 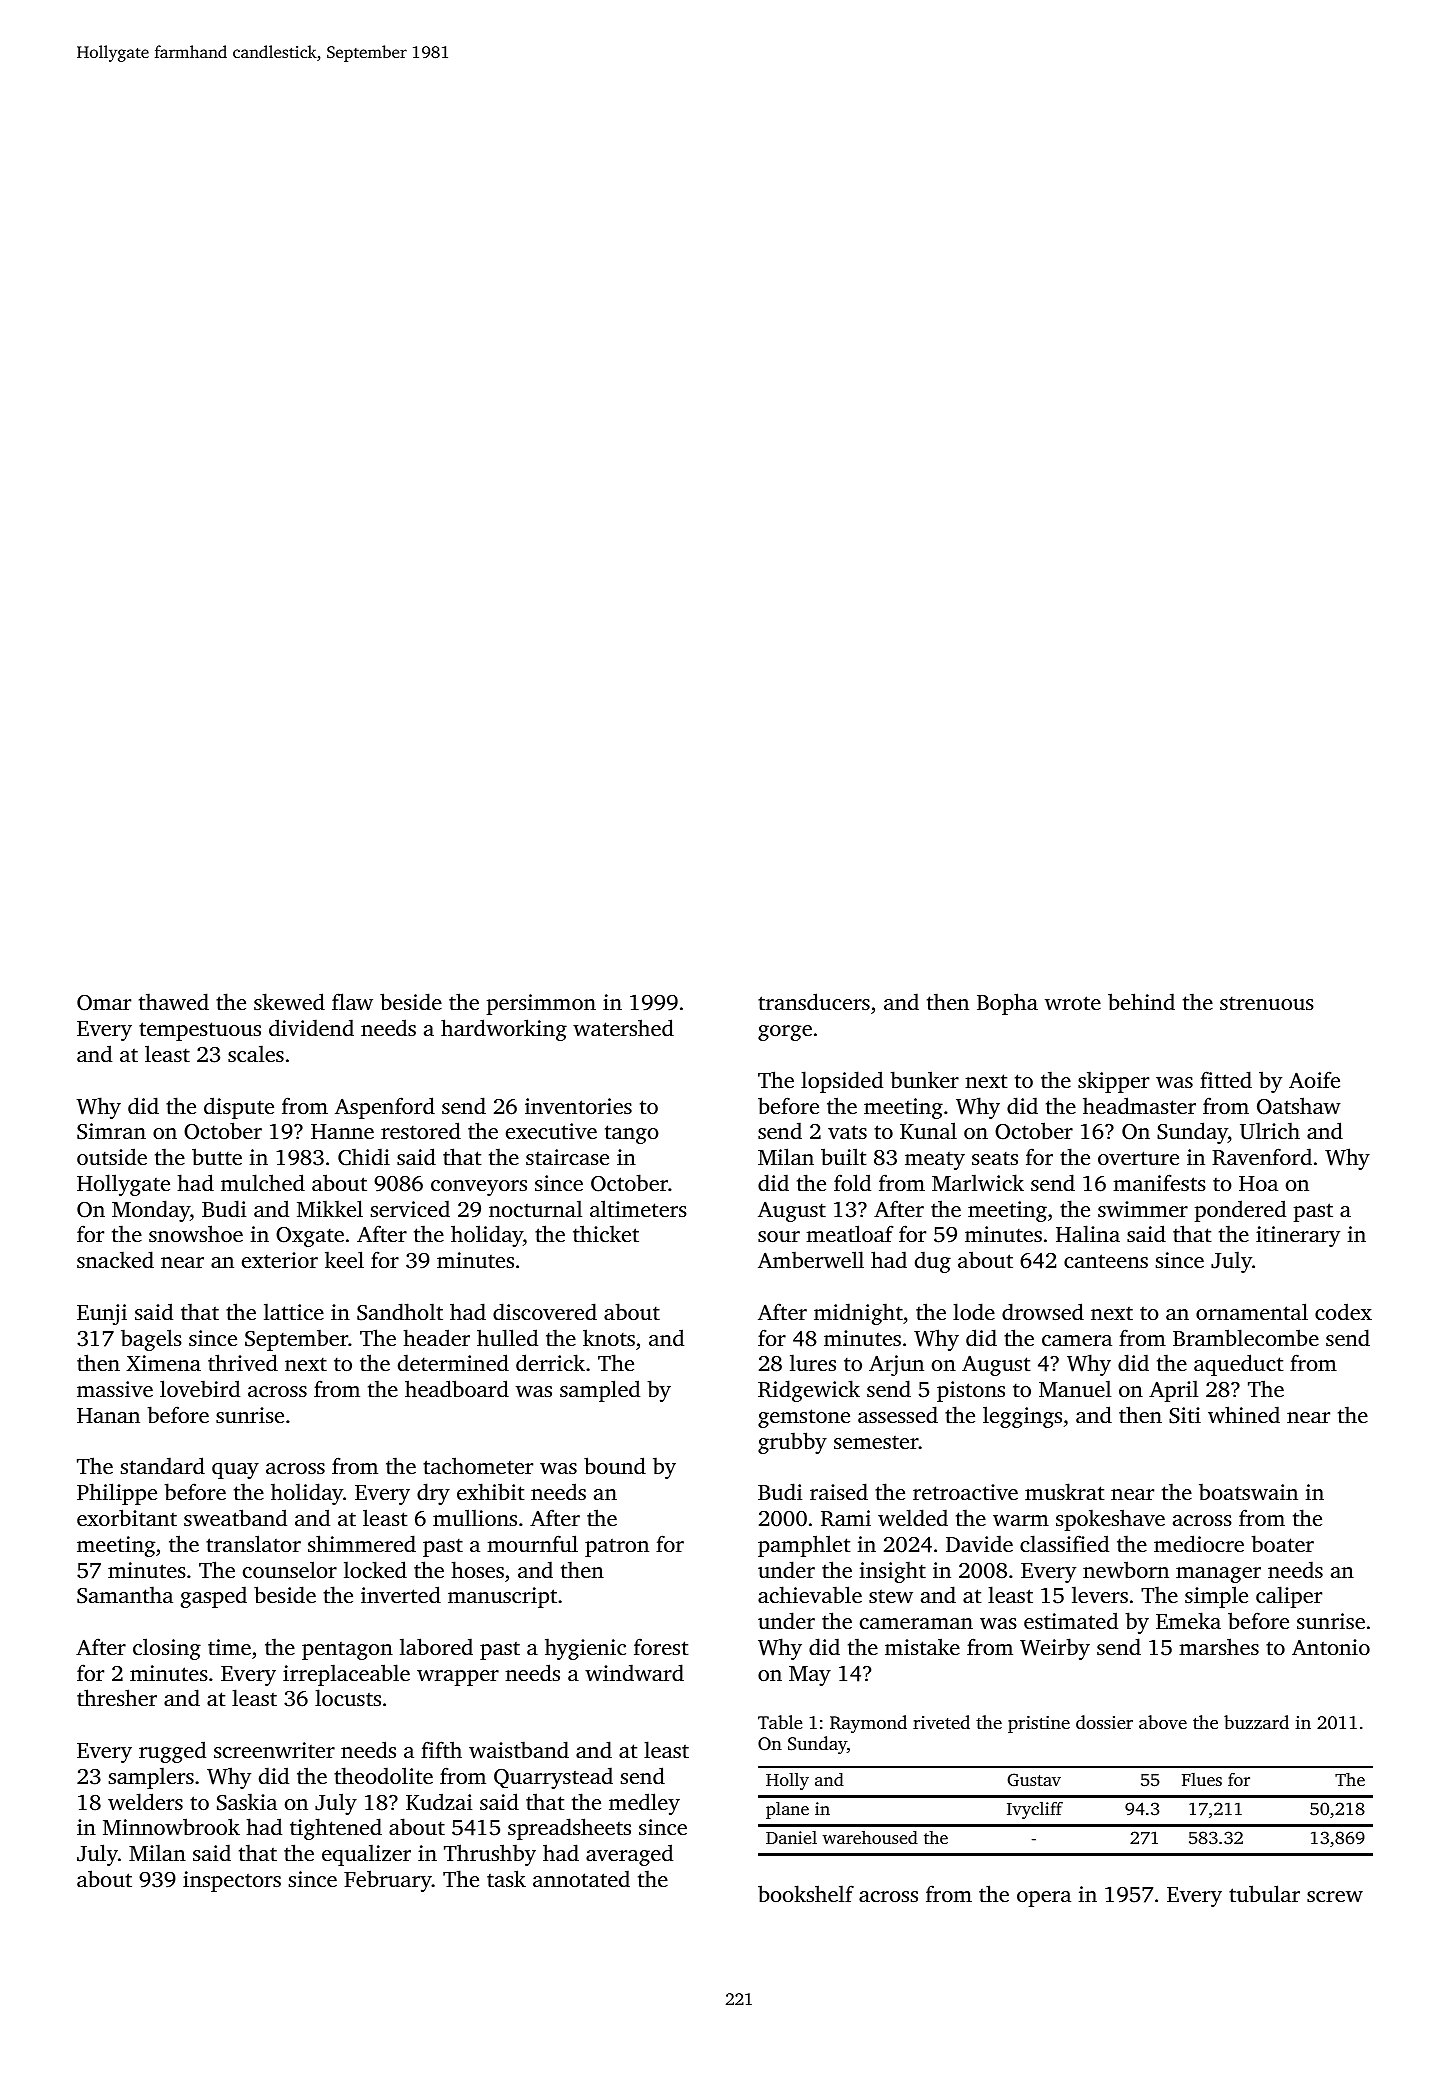 I want to click on medley, so click(x=644, y=1804).
